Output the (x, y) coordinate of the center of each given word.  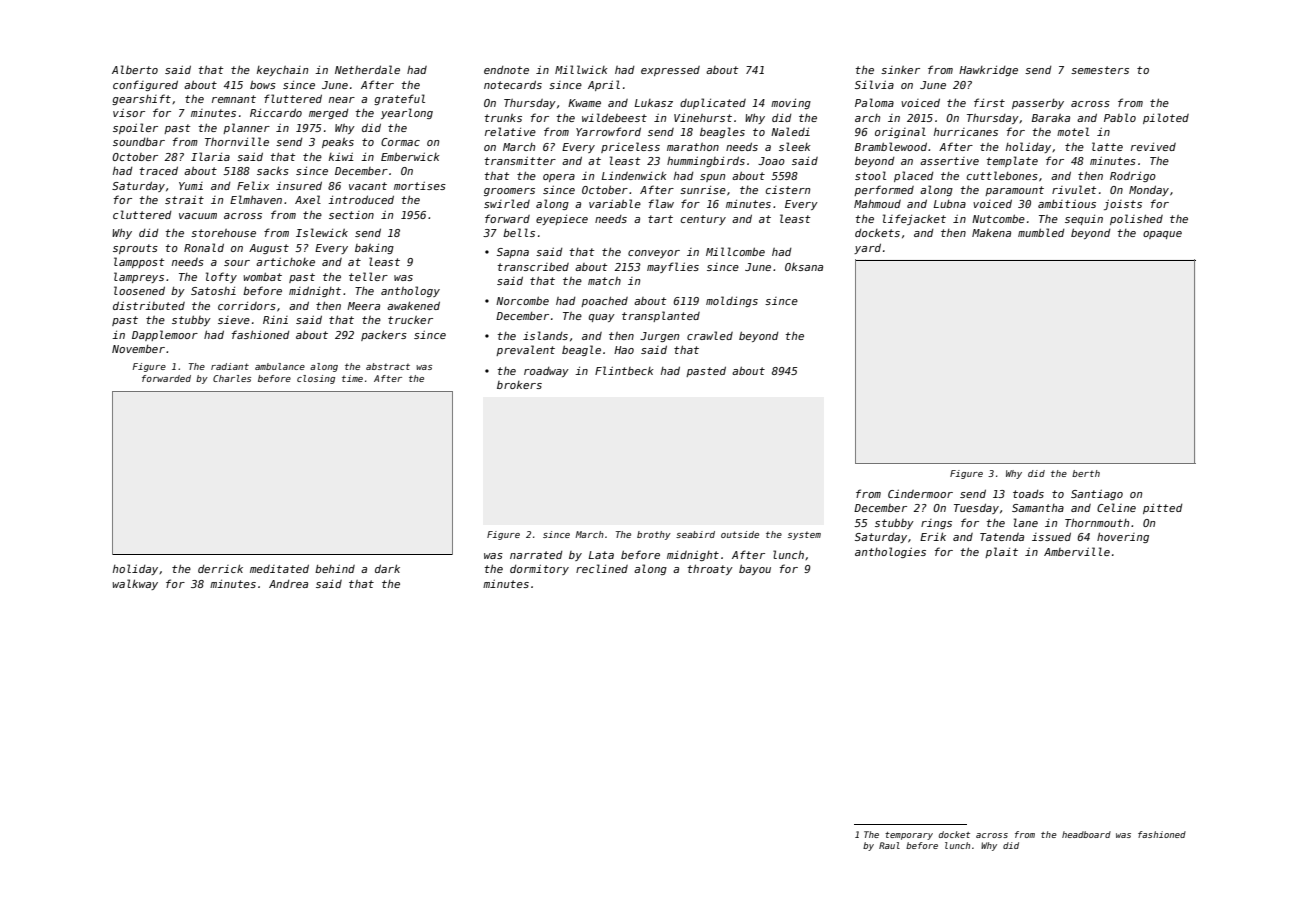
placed (914, 176)
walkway (135, 584)
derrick (220, 568)
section (351, 215)
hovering (1123, 537)
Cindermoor (920, 494)
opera (559, 178)
